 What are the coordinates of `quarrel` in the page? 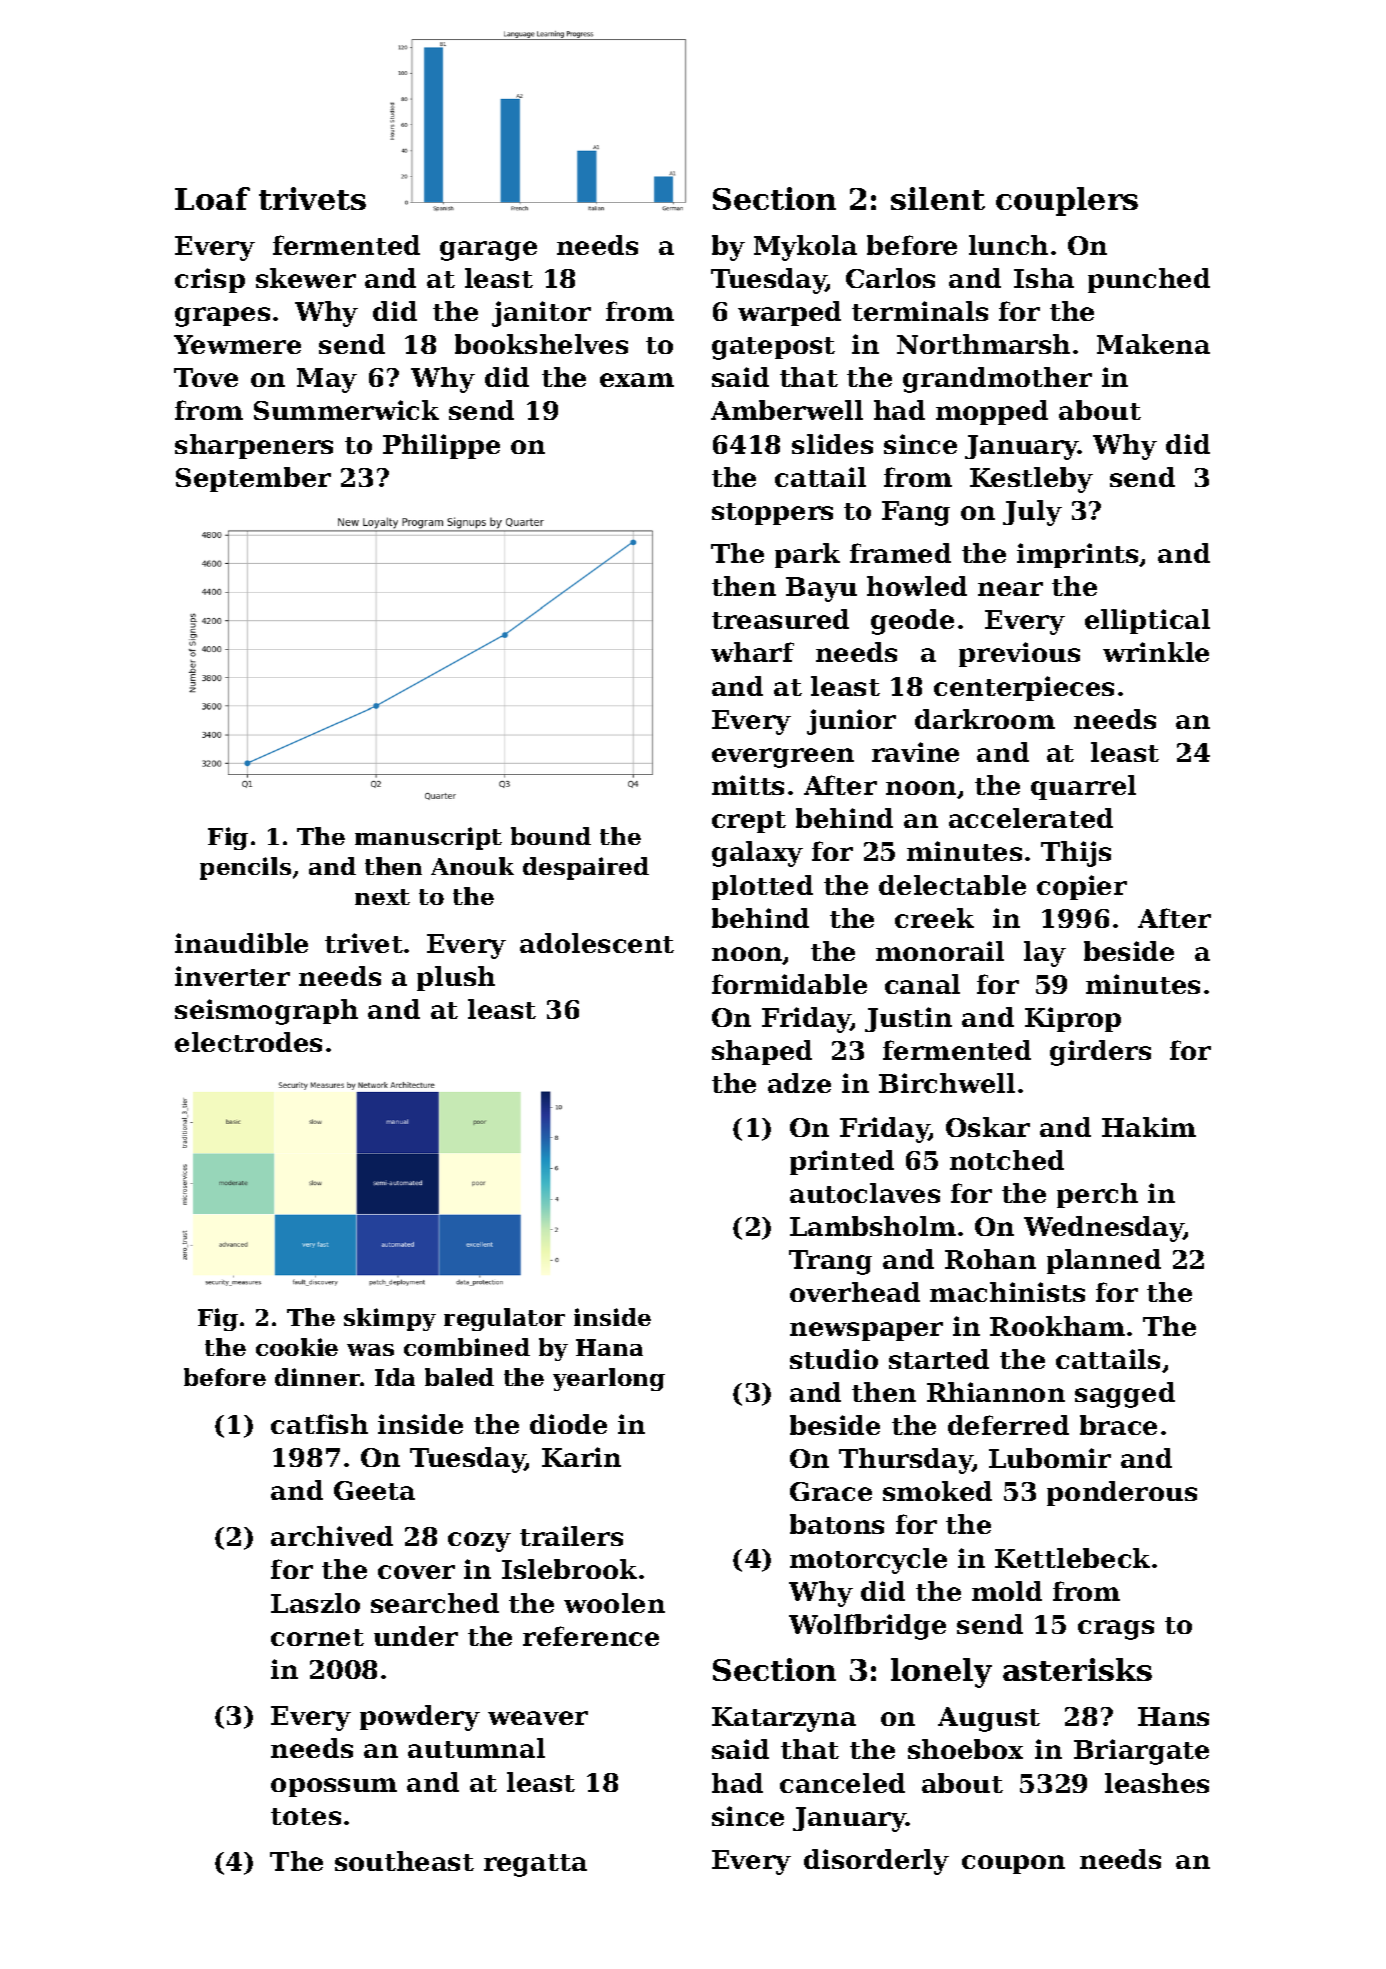 It's located at (1083, 787).
